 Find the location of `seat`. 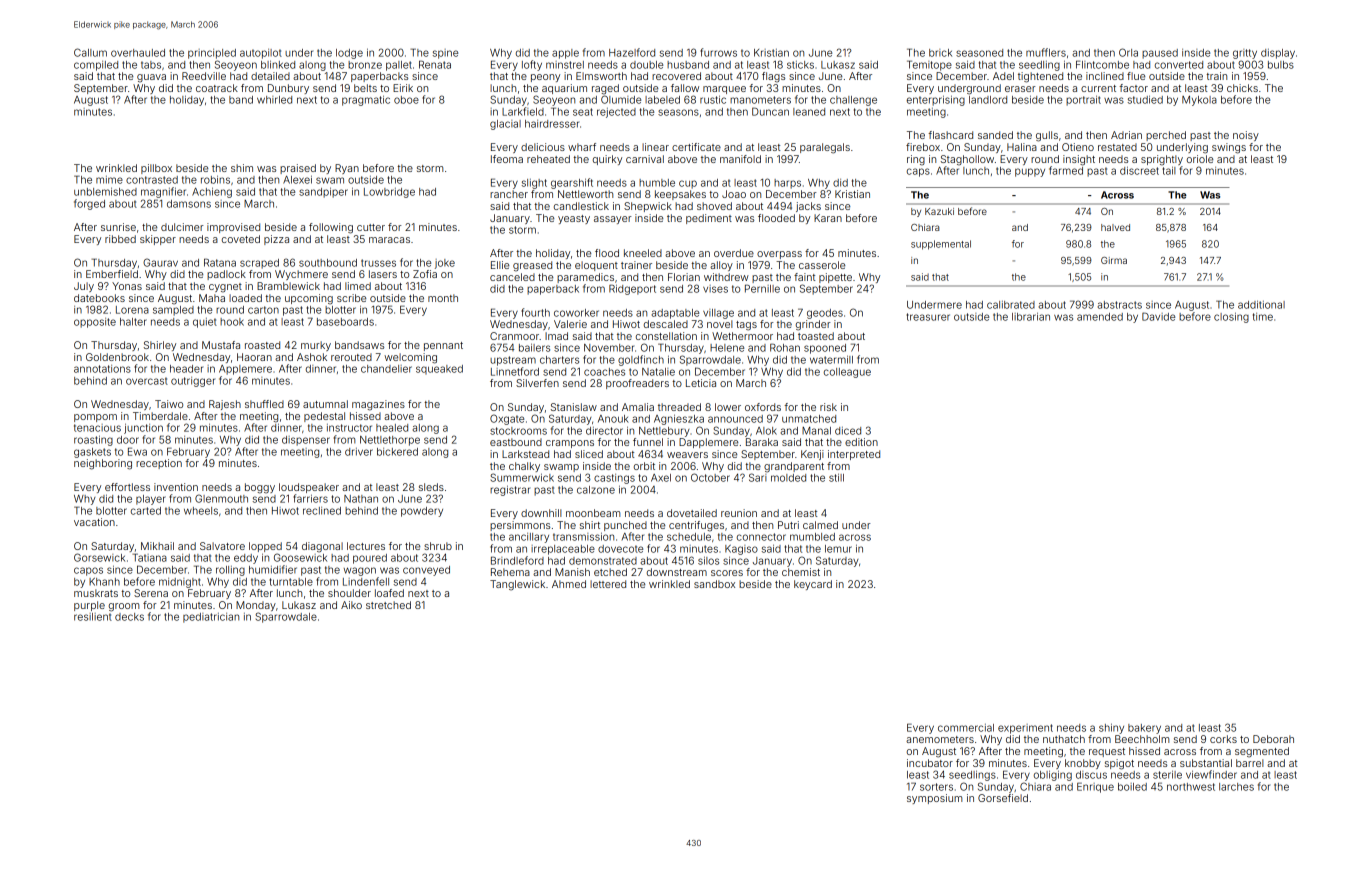

seat is located at coordinates (583, 112).
